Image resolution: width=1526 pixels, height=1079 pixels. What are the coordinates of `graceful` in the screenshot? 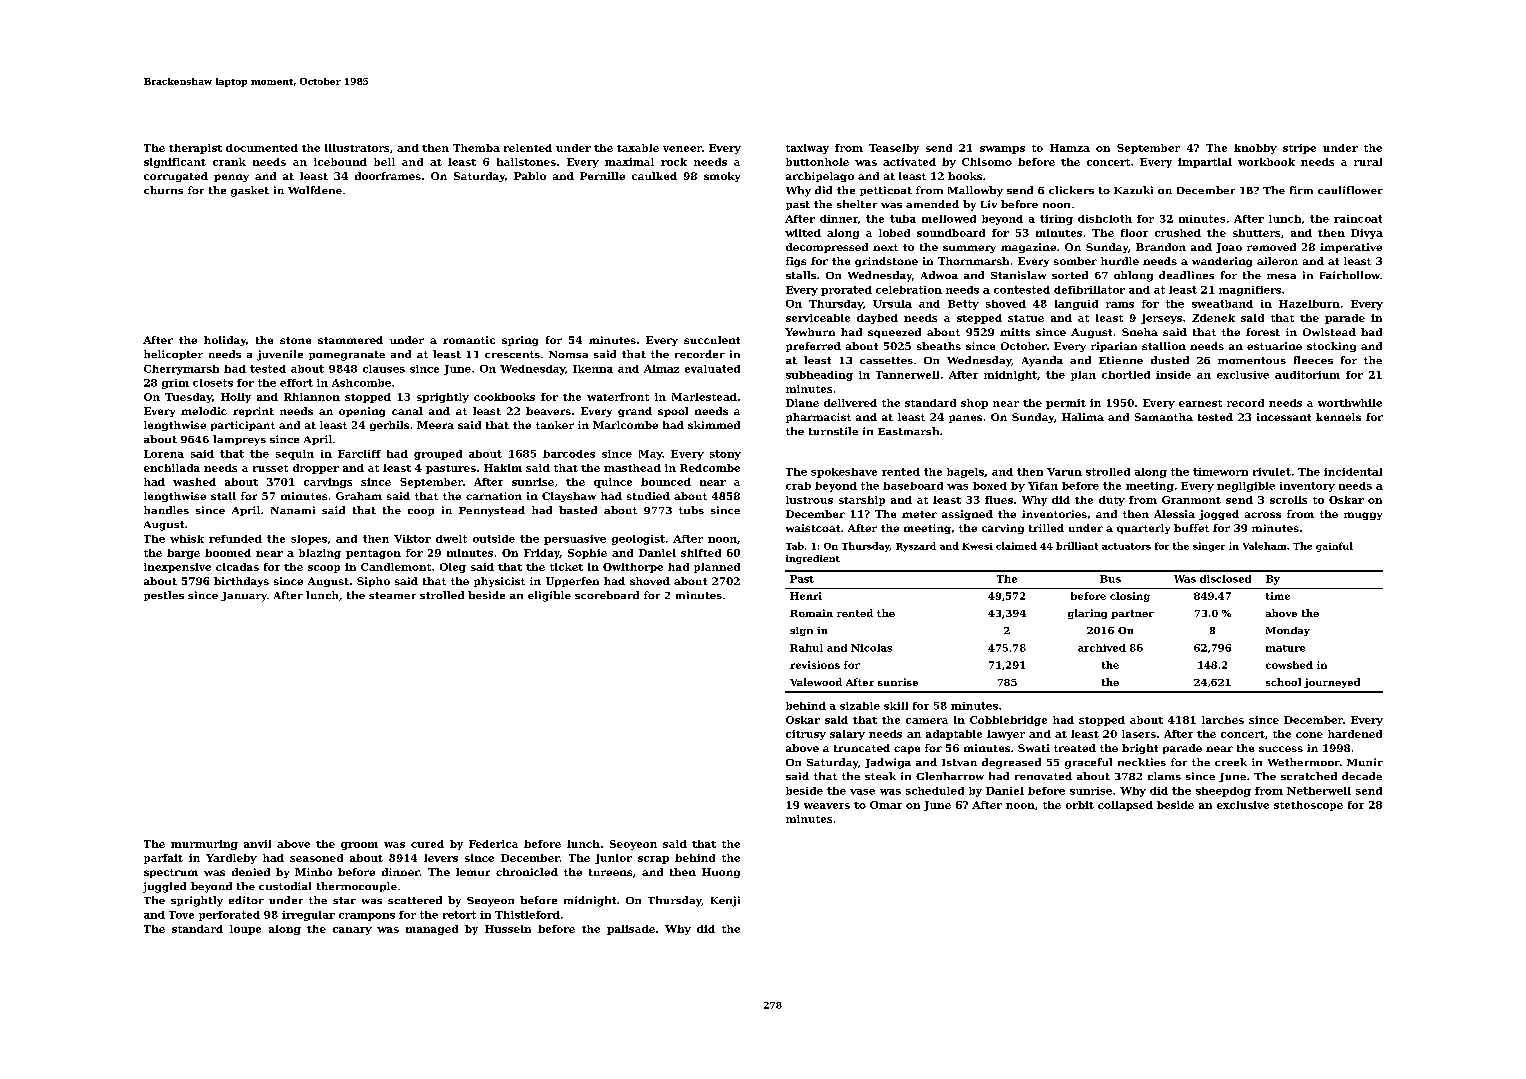 It's located at (1088, 763).
